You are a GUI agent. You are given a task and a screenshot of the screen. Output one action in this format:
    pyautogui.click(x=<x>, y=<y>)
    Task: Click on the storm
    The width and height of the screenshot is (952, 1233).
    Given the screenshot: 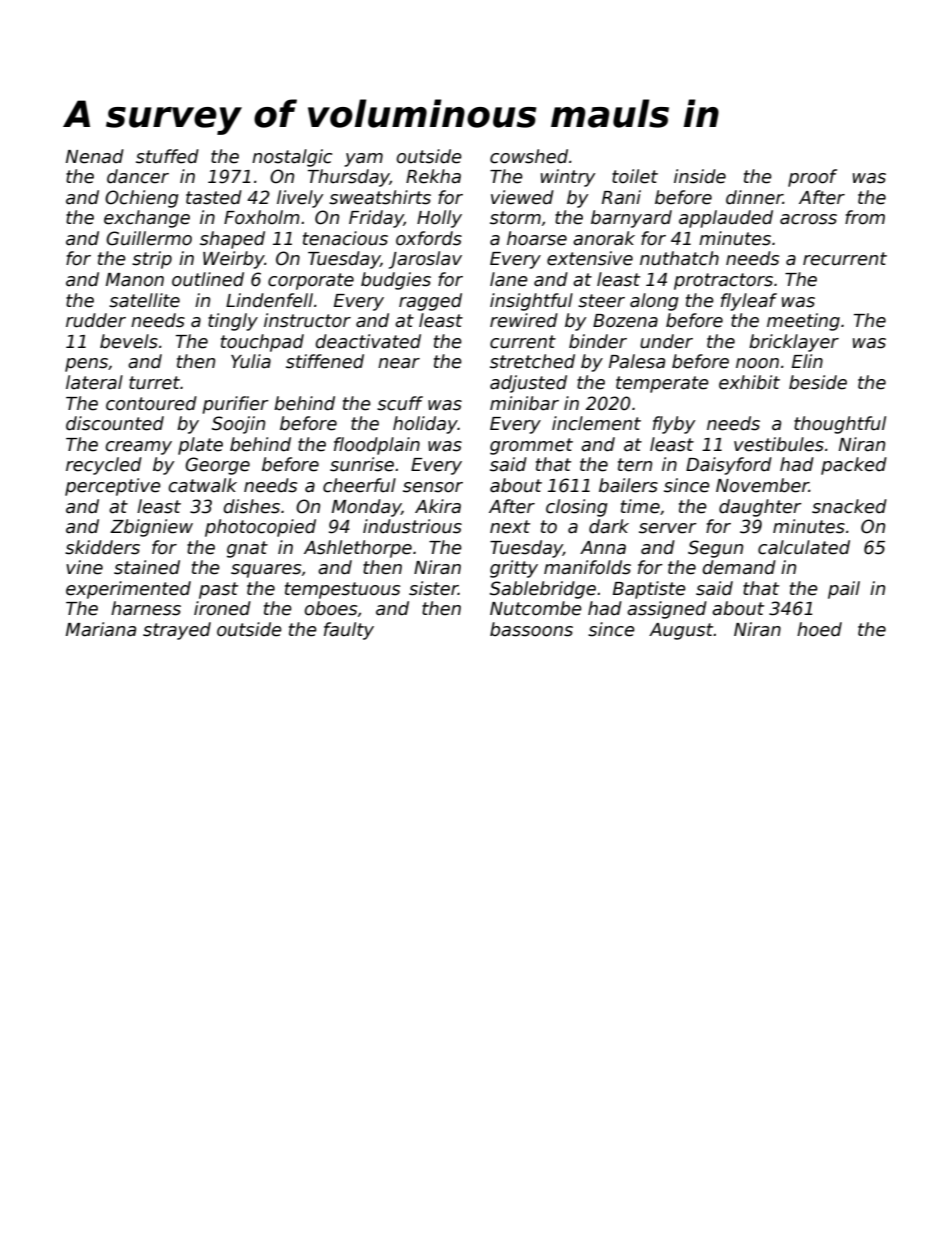 What is the action you would take?
    pyautogui.click(x=515, y=218)
